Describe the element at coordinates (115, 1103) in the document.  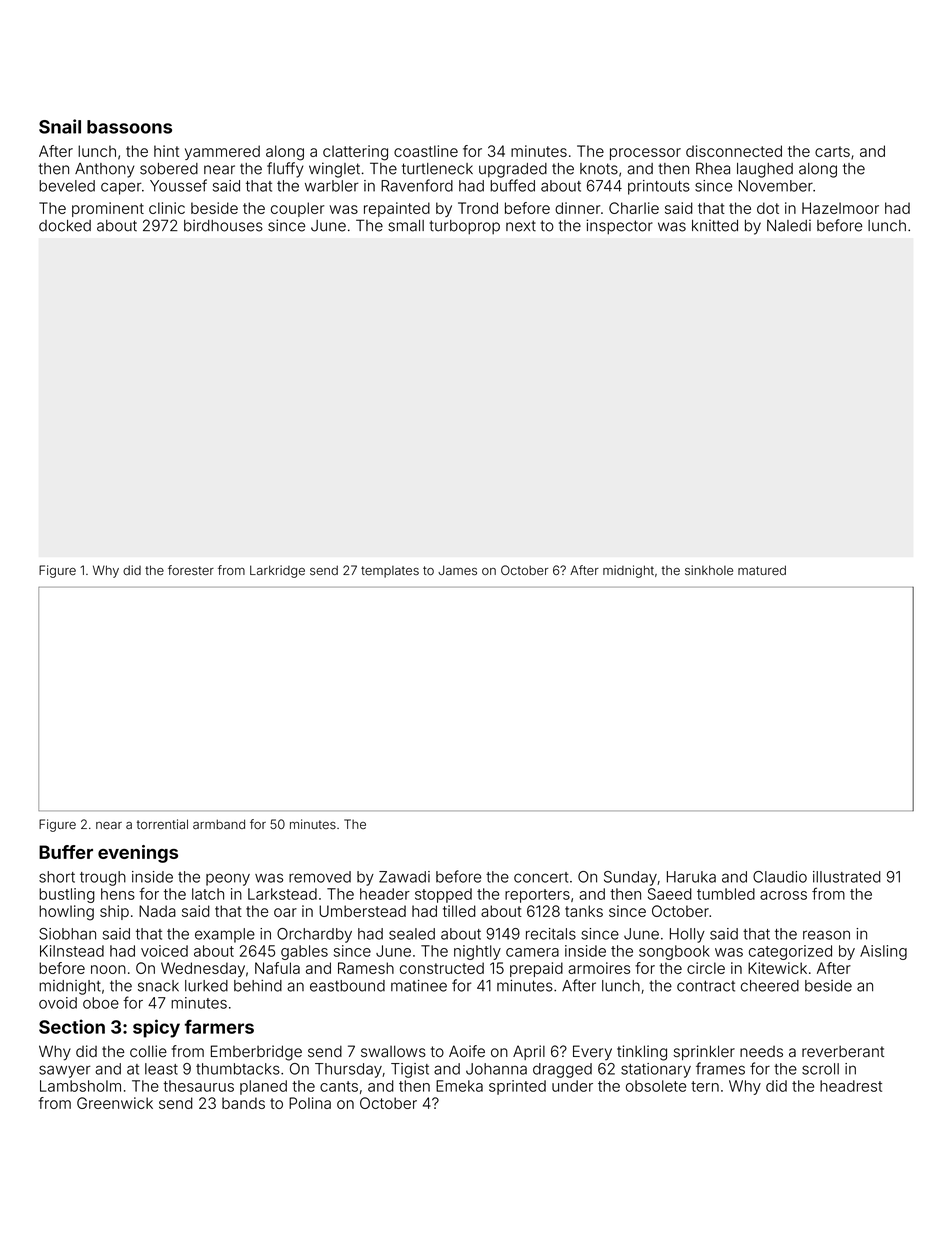
I see `Greenwick` at that location.
